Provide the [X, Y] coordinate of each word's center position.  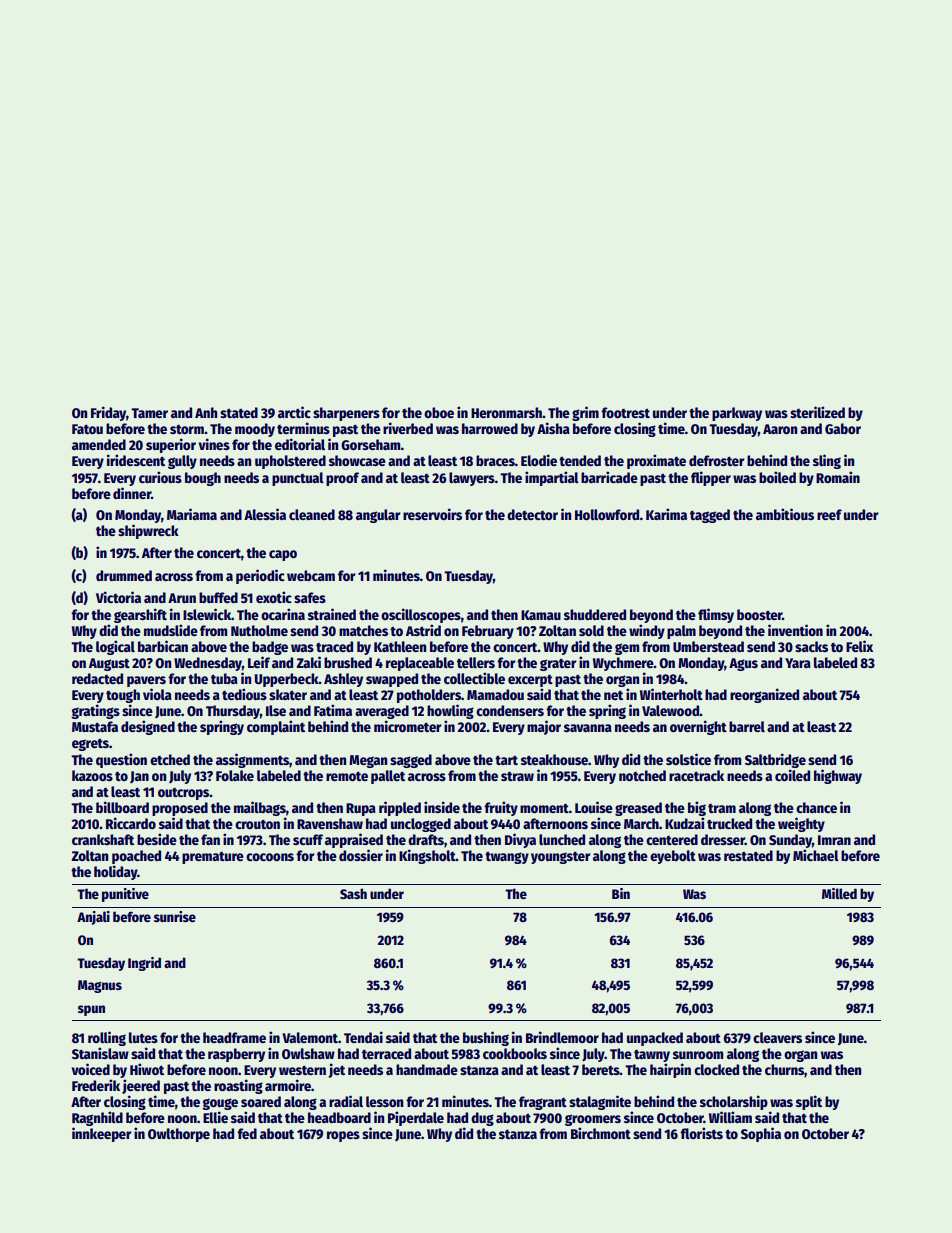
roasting [238, 1086]
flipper [711, 478]
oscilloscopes [421, 615]
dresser [723, 839]
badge [270, 648]
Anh [206, 412]
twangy [507, 858]
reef [829, 514]
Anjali [93, 918]
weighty [801, 824]
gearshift [140, 615]
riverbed [408, 428]
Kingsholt [427, 856]
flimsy [716, 615]
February [488, 632]
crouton [257, 824]
